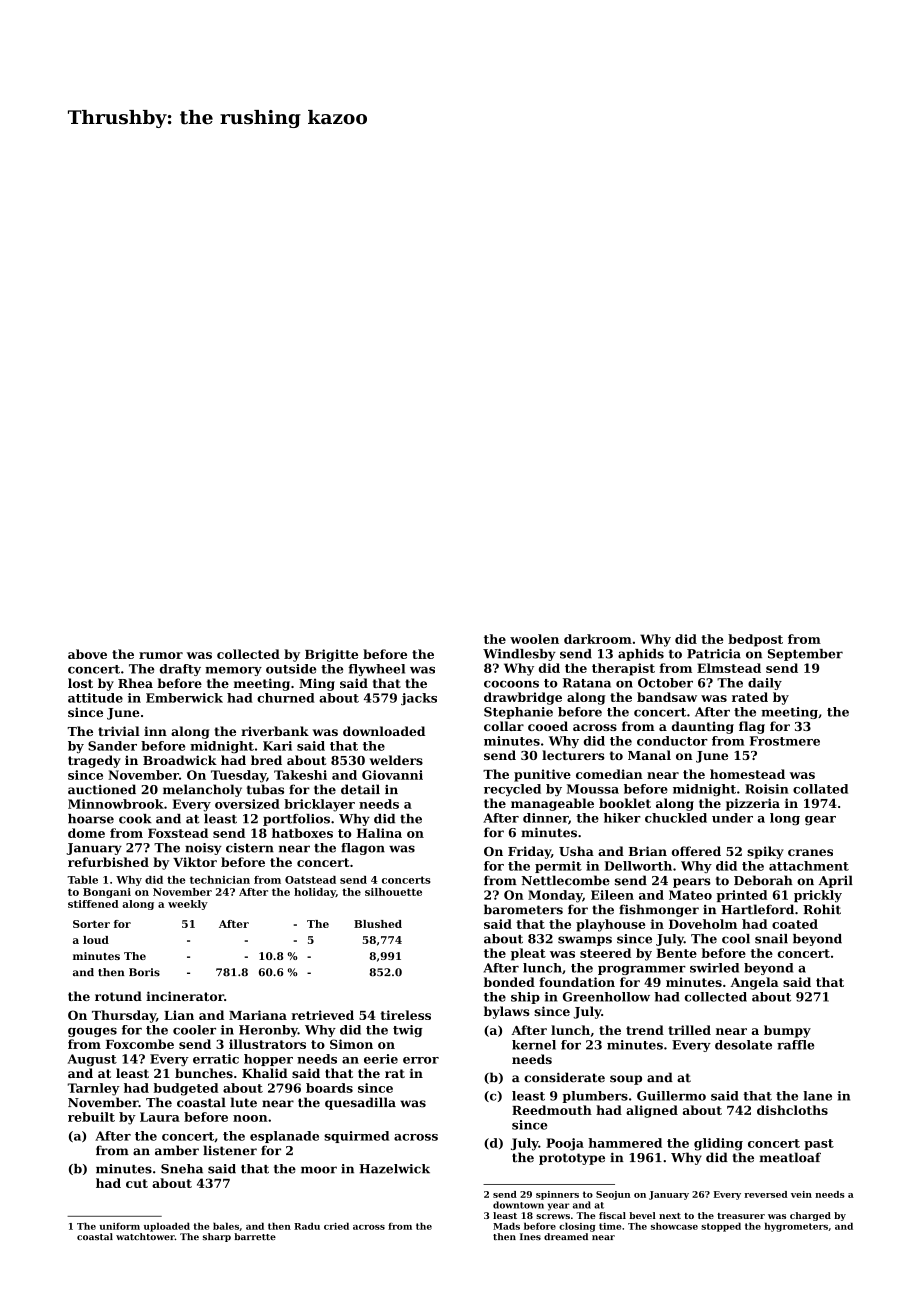 The image size is (924, 1308). I want to click on woolen, so click(534, 639).
